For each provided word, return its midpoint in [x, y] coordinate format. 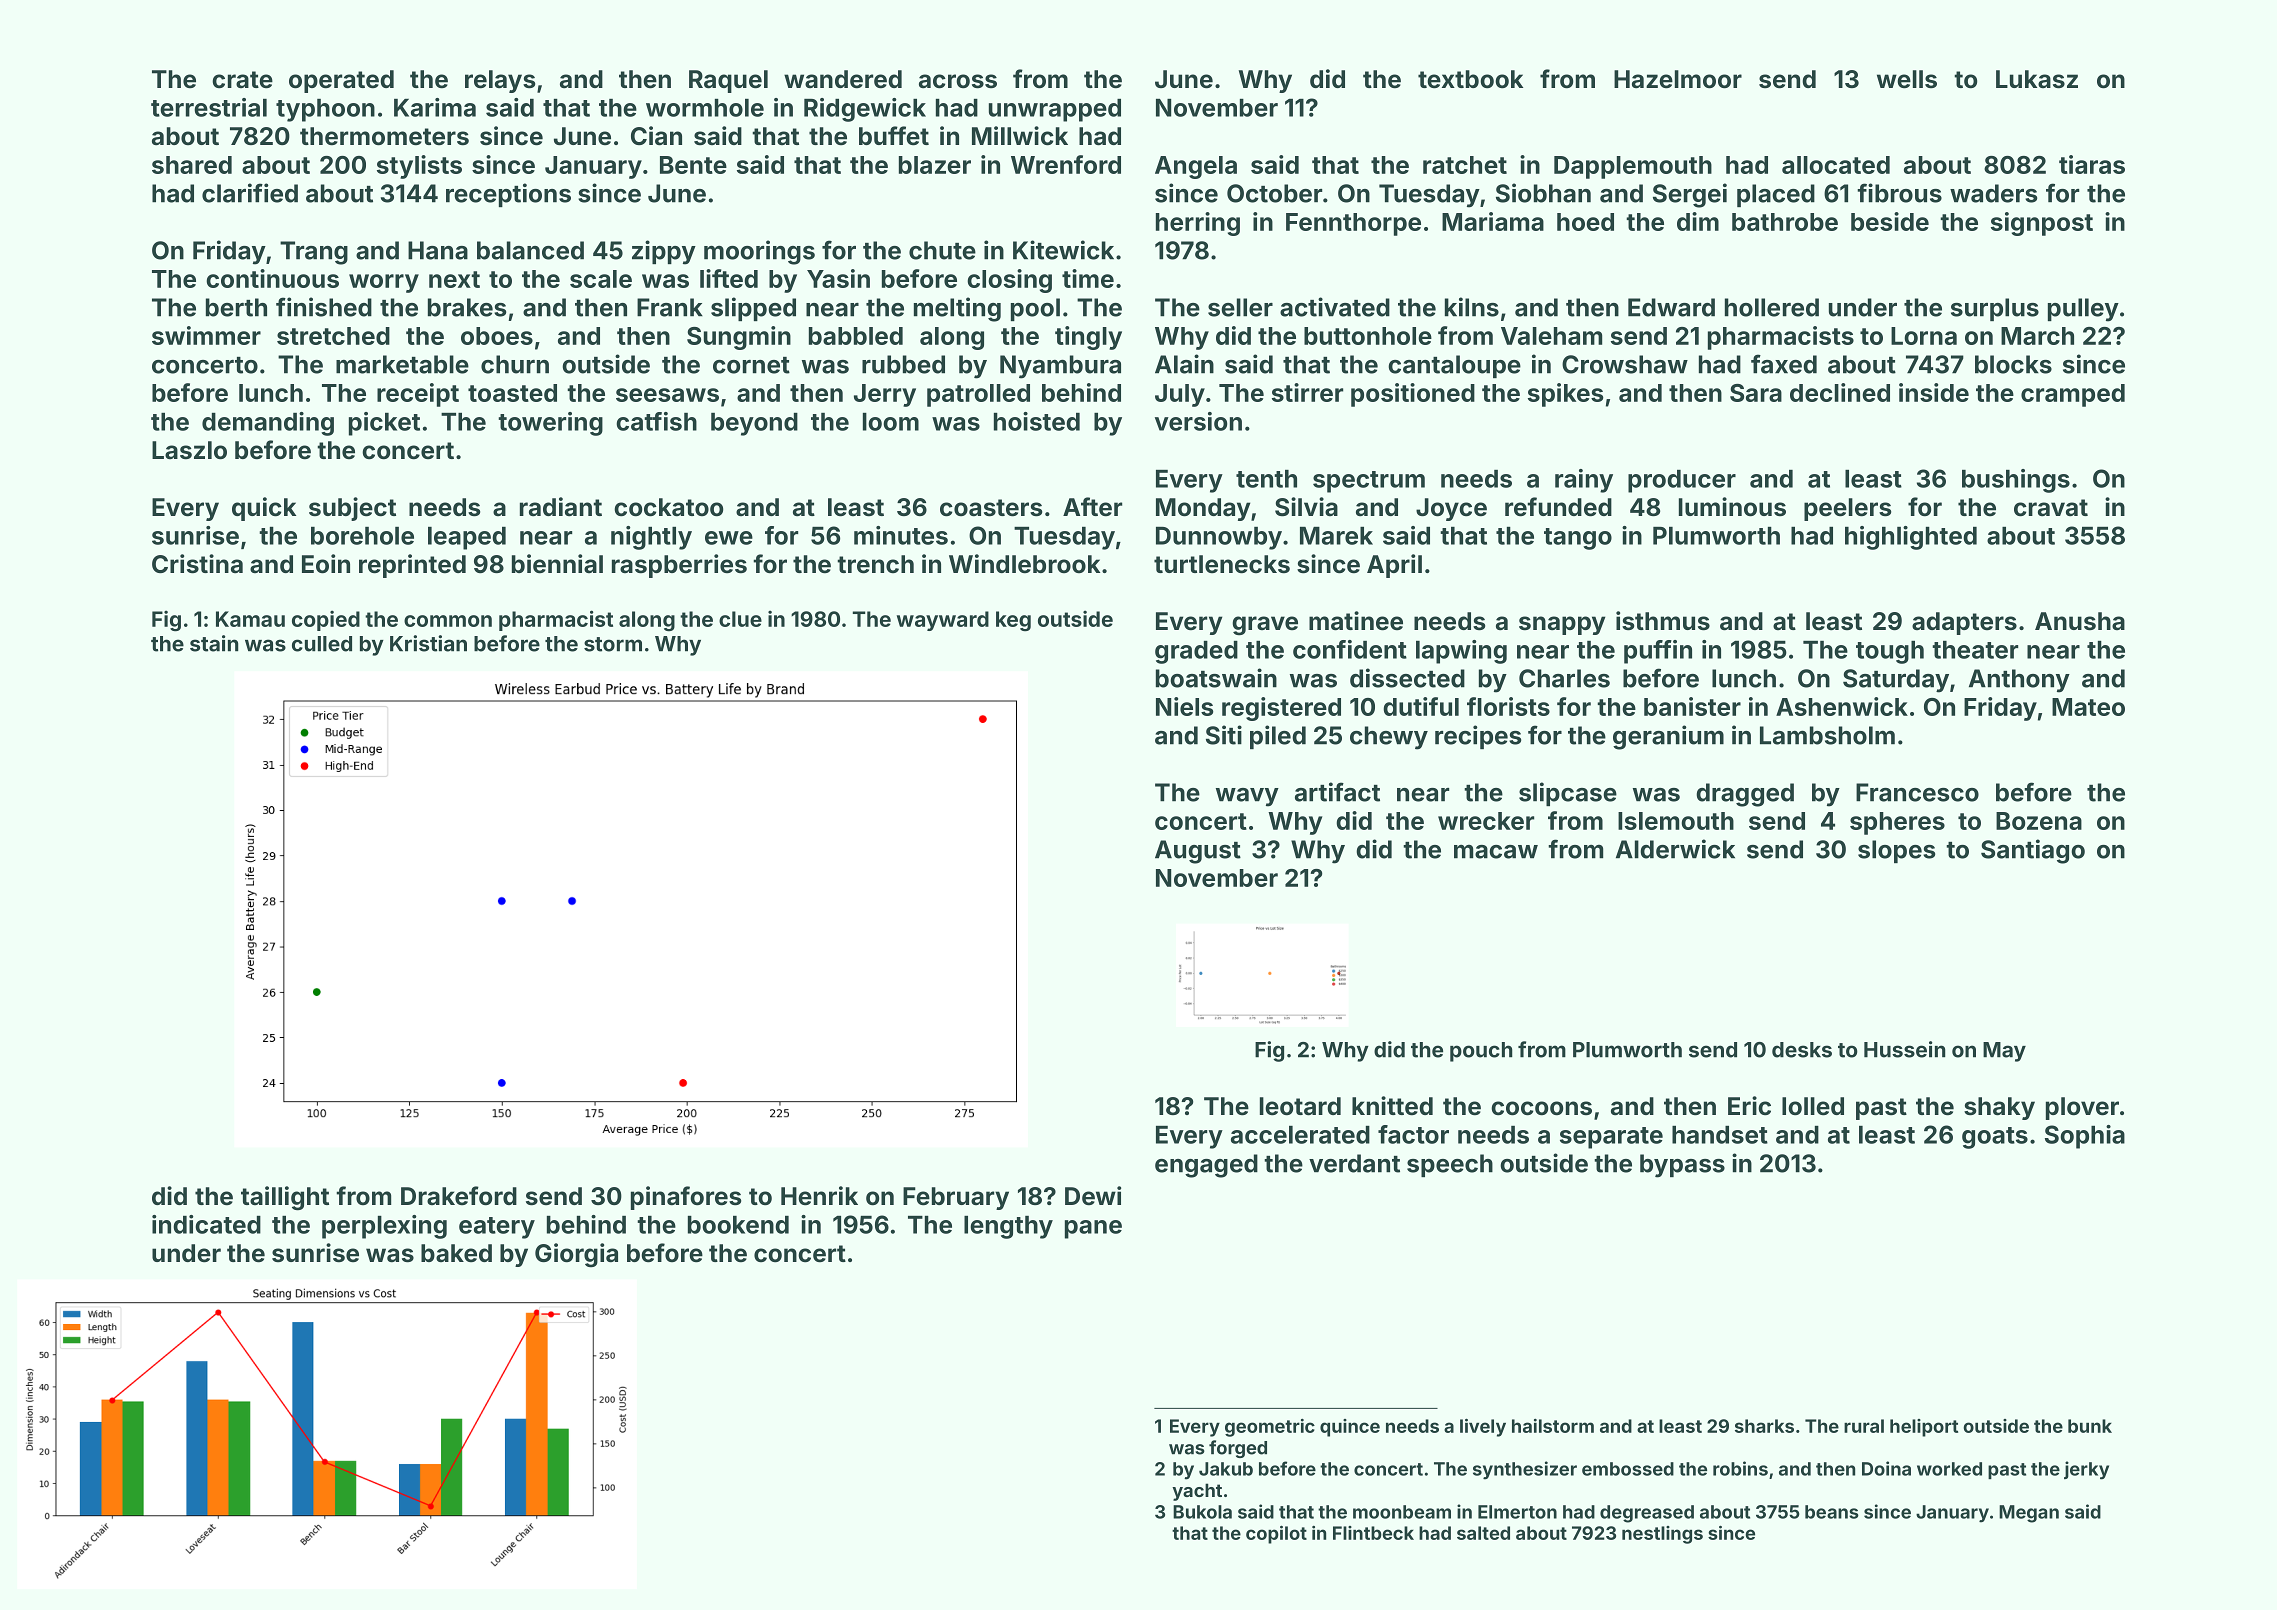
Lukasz [2037, 79]
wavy [1247, 797]
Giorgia [576, 1255]
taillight [285, 1198]
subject [352, 509]
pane [1093, 1229]
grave [1265, 626]
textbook [1470, 79]
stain [214, 643]
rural [1864, 1426]
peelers [1847, 509]
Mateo [2088, 707]
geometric [1270, 1428]
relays [500, 81]
